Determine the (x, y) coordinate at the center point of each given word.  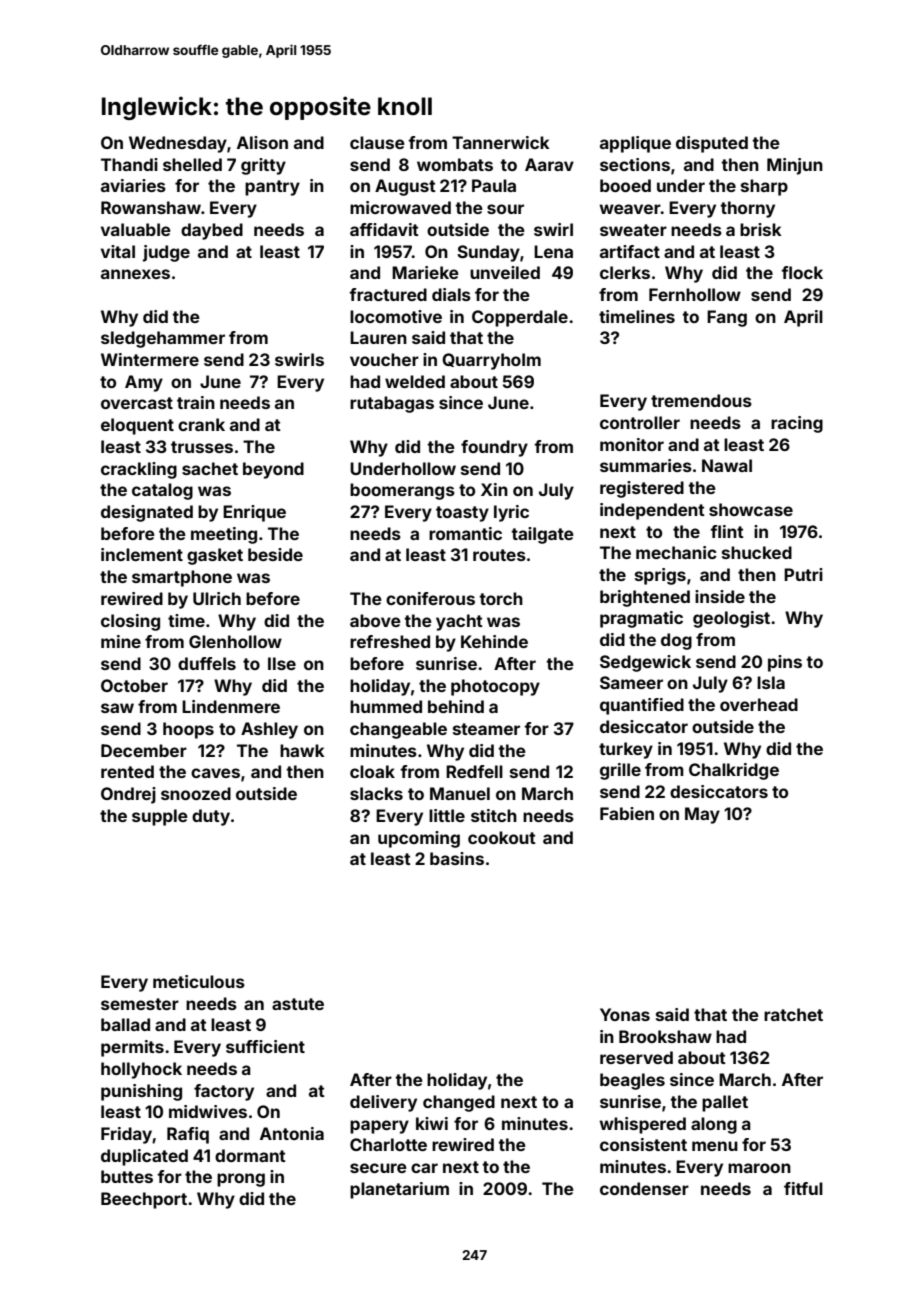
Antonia (292, 1133)
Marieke (425, 272)
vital (118, 251)
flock (802, 272)
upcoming (419, 839)
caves (215, 773)
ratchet (793, 1014)
